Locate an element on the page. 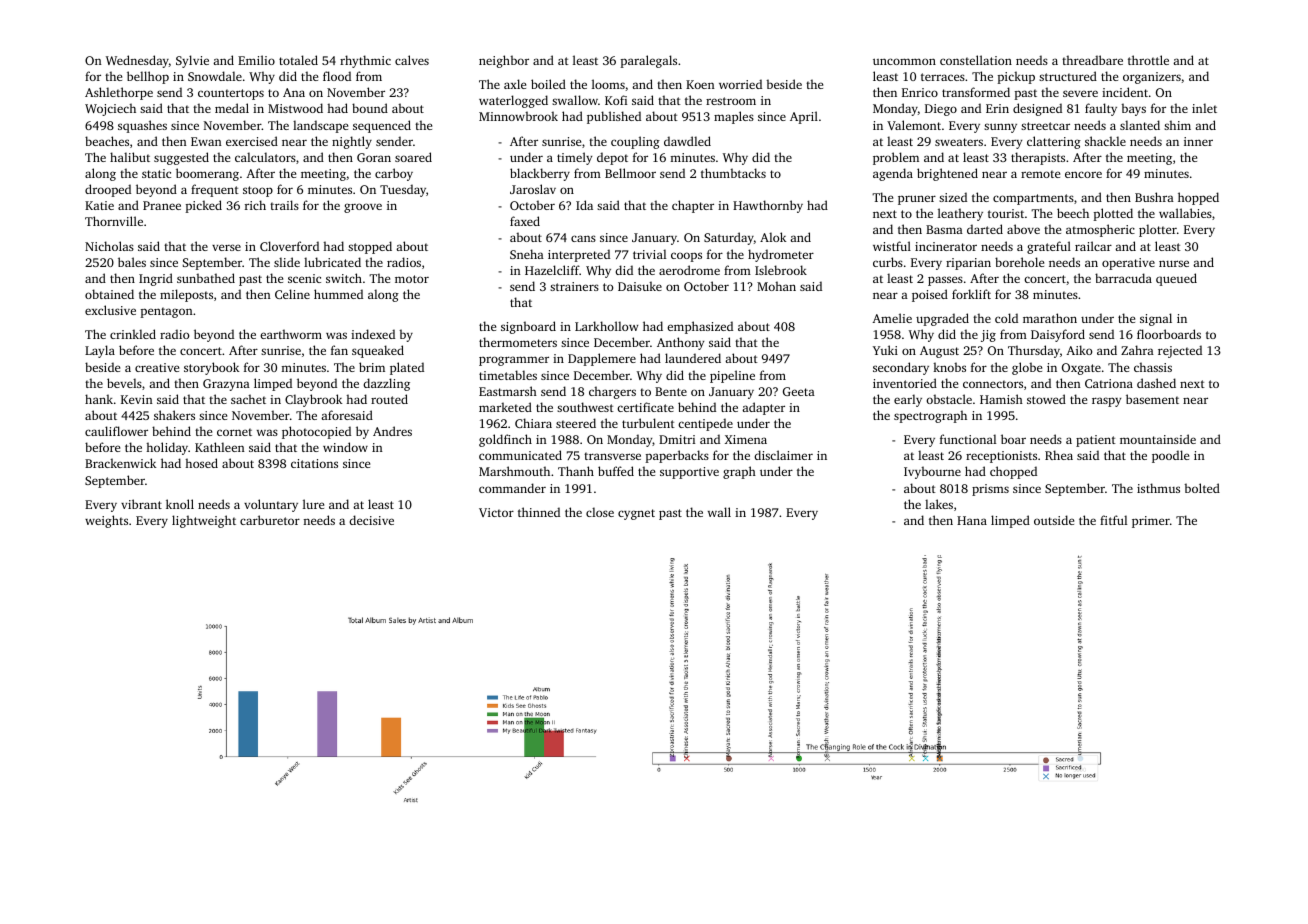 The image size is (1308, 924). countertops is located at coordinates (231, 94).
